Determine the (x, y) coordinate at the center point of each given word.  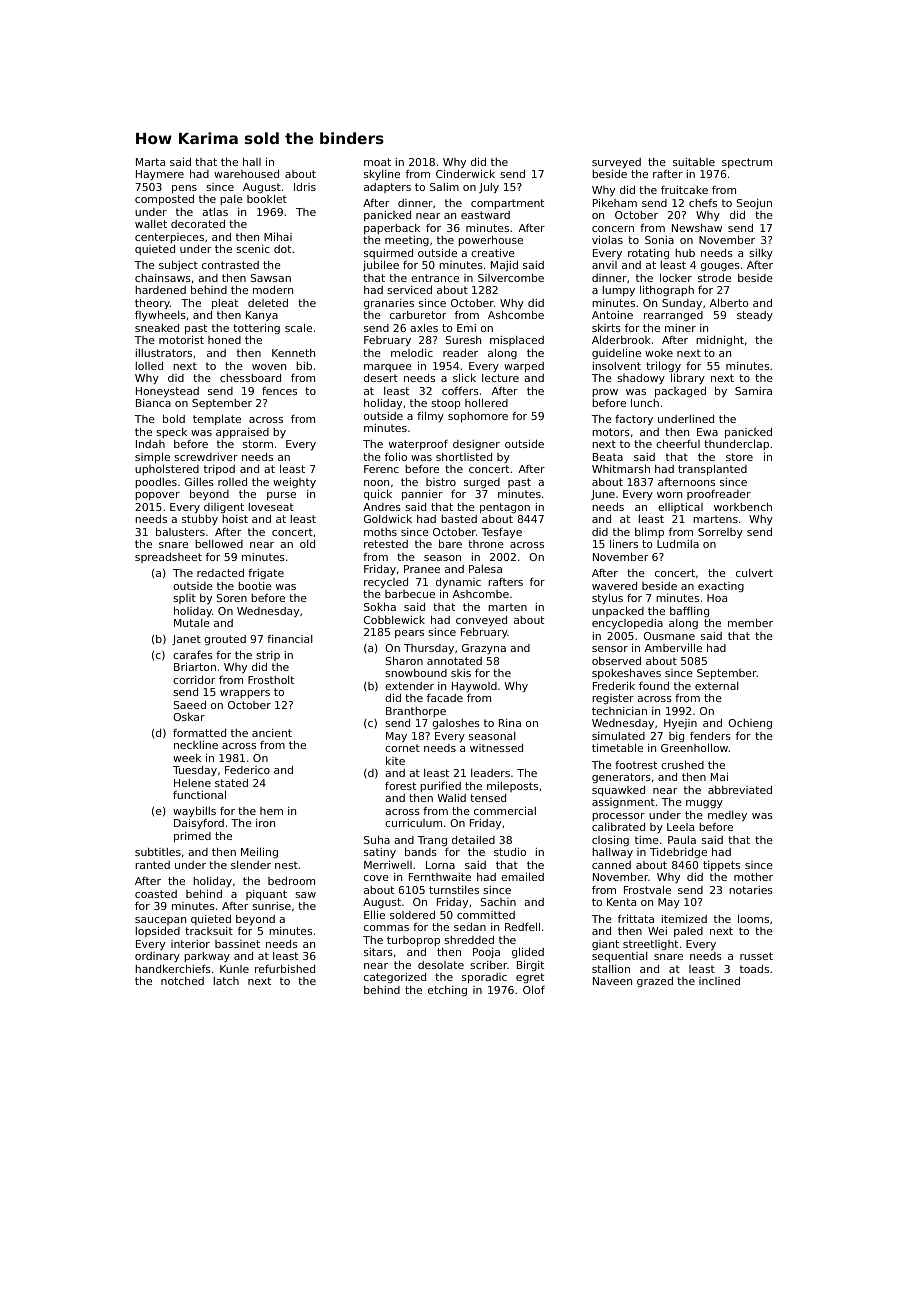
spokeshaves (626, 673)
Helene (192, 783)
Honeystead (167, 392)
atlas (215, 211)
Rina (510, 723)
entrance (435, 278)
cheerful (678, 443)
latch (226, 981)
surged (482, 483)
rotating (648, 254)
